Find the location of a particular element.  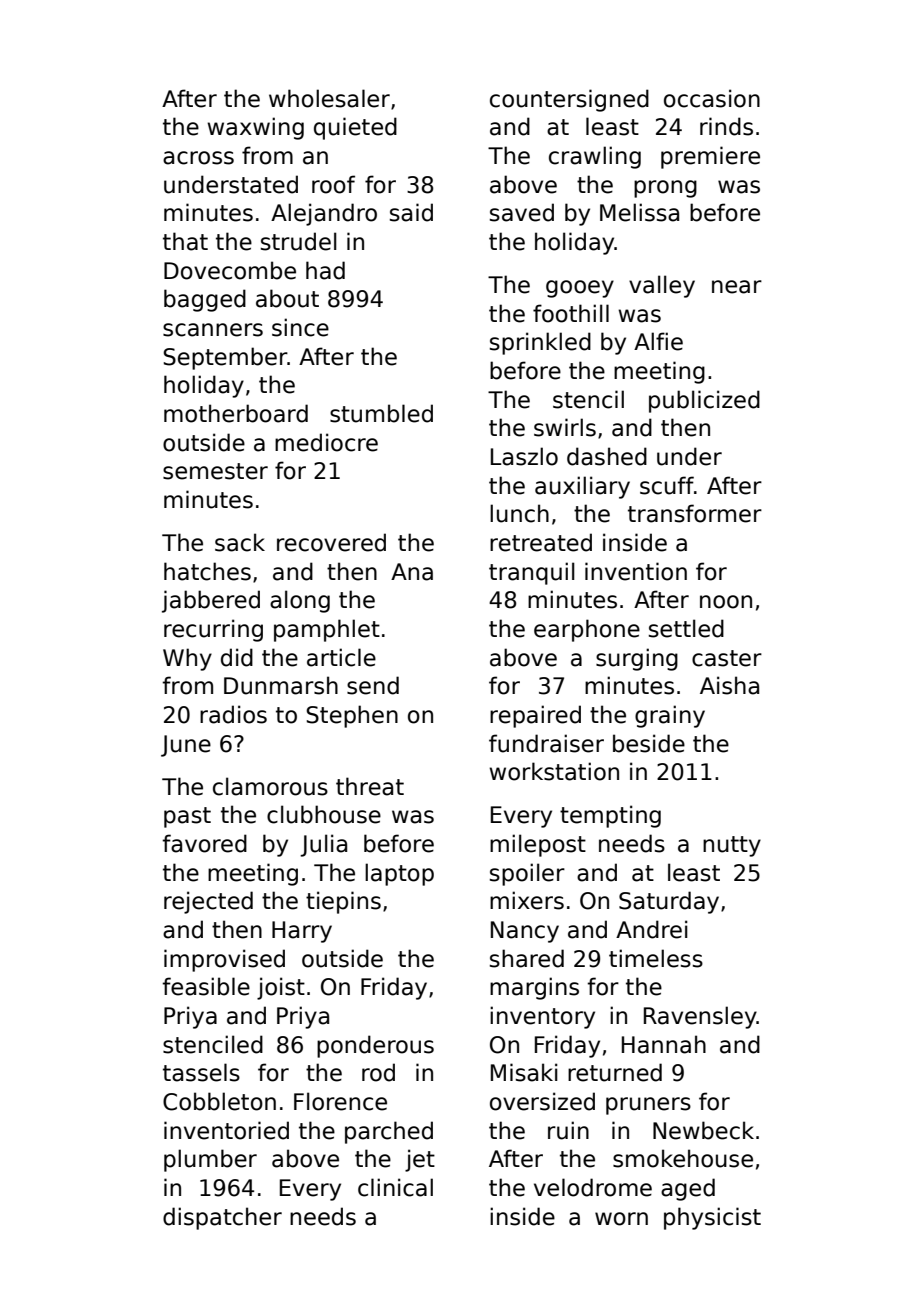

wholesaler is located at coordinates (329, 98).
